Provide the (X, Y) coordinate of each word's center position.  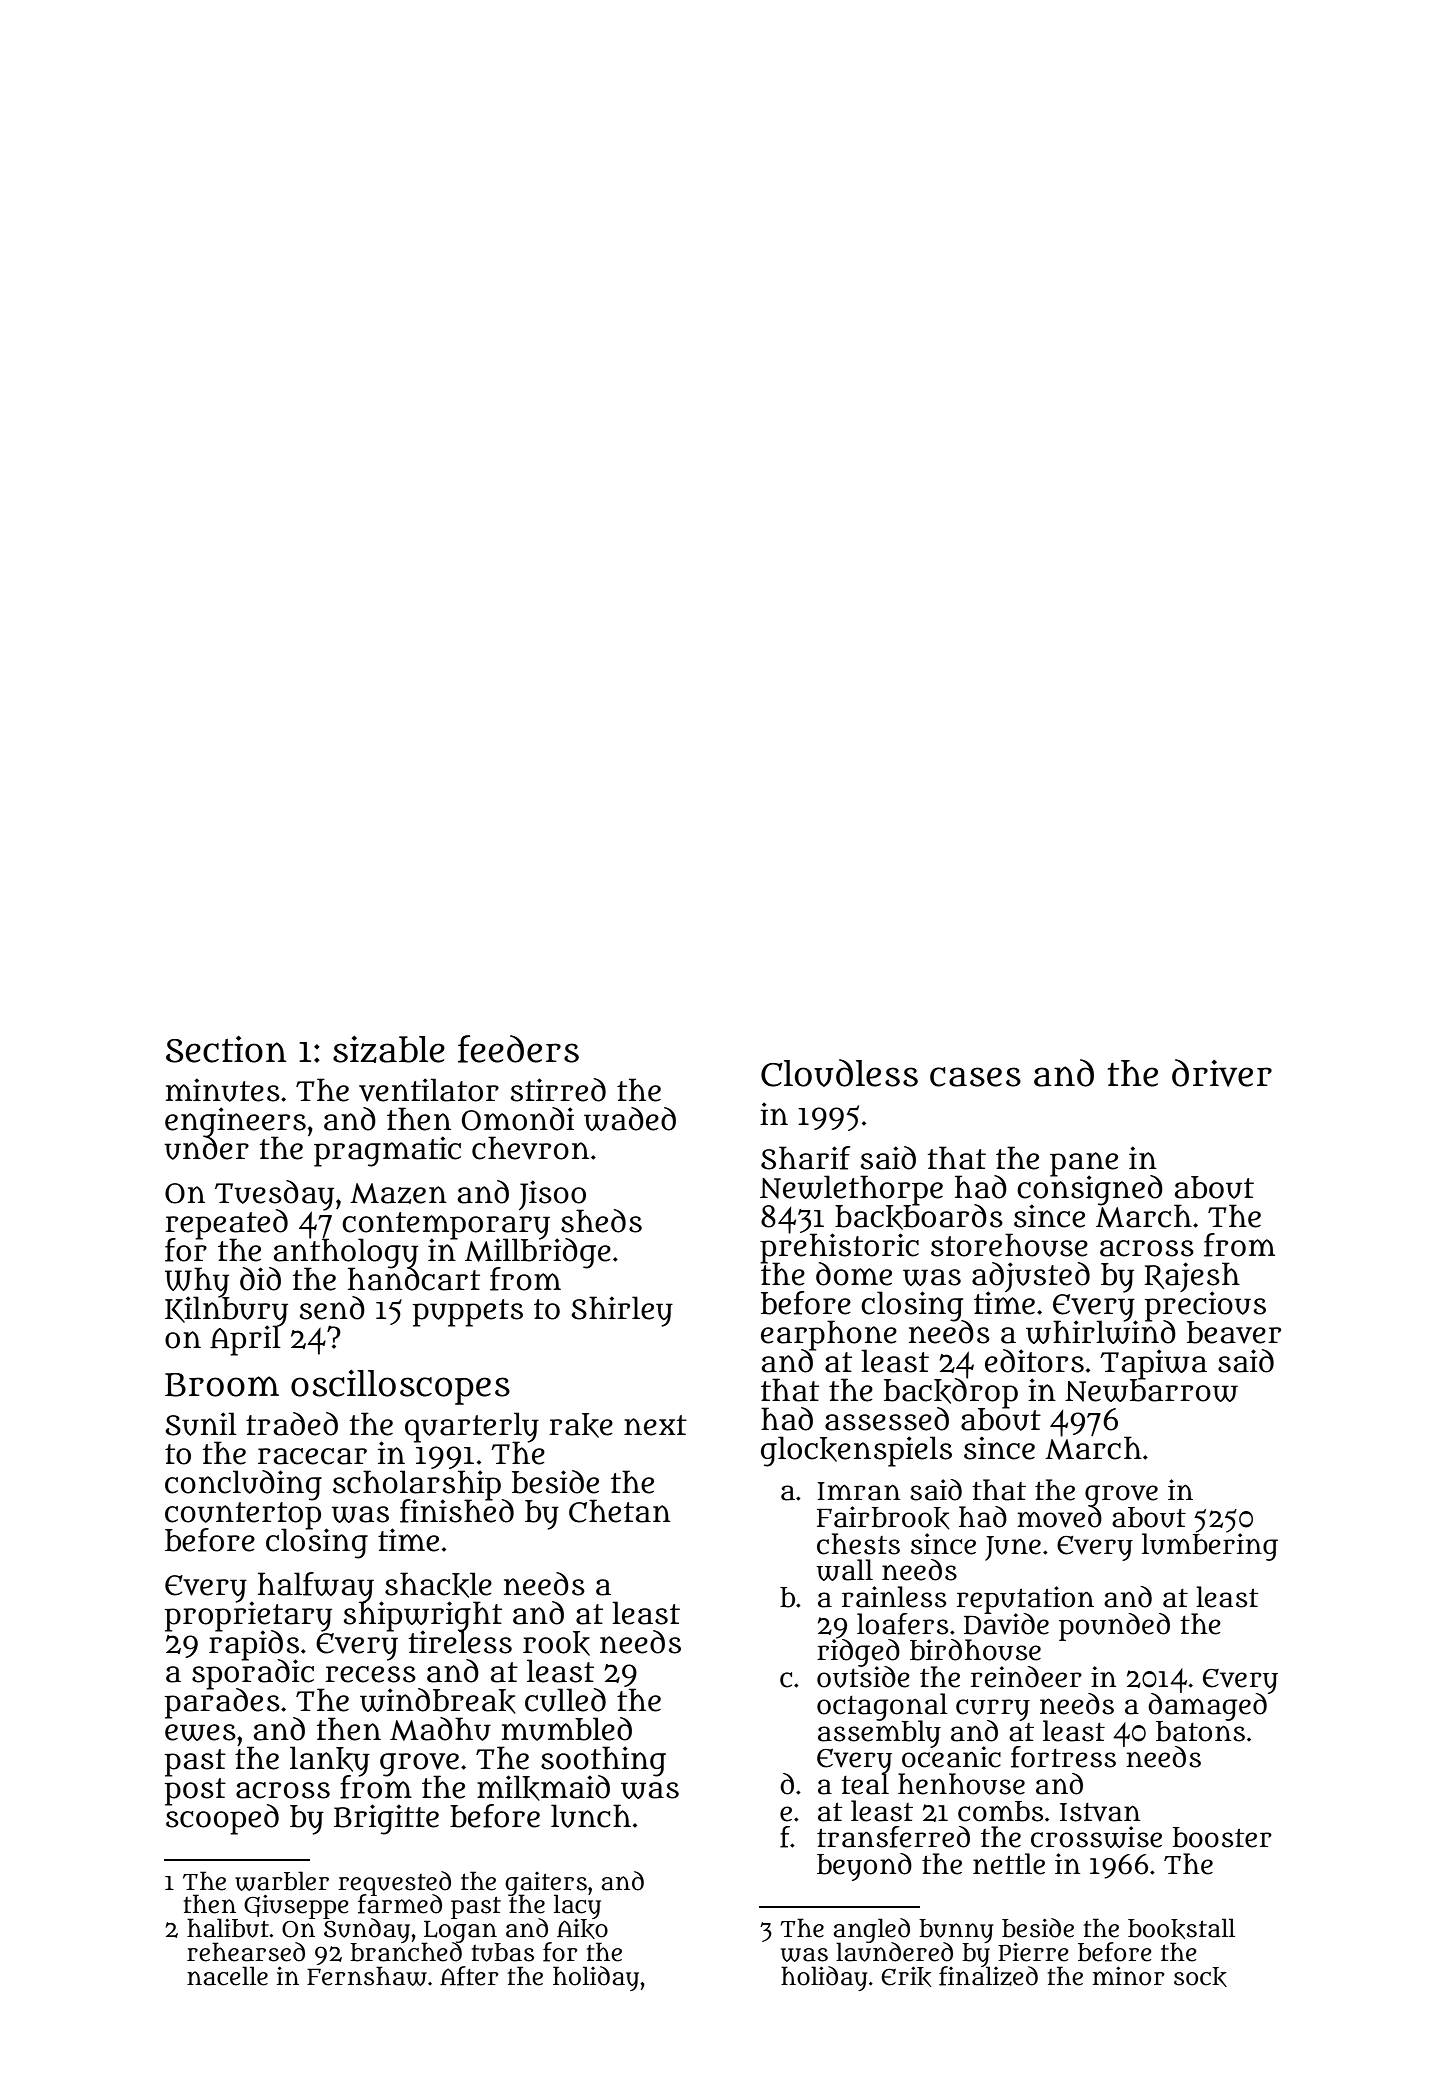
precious (1205, 1305)
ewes (200, 1732)
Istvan (1100, 1812)
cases (975, 1077)
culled (565, 1700)
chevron (530, 1148)
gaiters (546, 1884)
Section (226, 1049)
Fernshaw (367, 1976)
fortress (1063, 1757)
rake (581, 1425)
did (260, 1279)
